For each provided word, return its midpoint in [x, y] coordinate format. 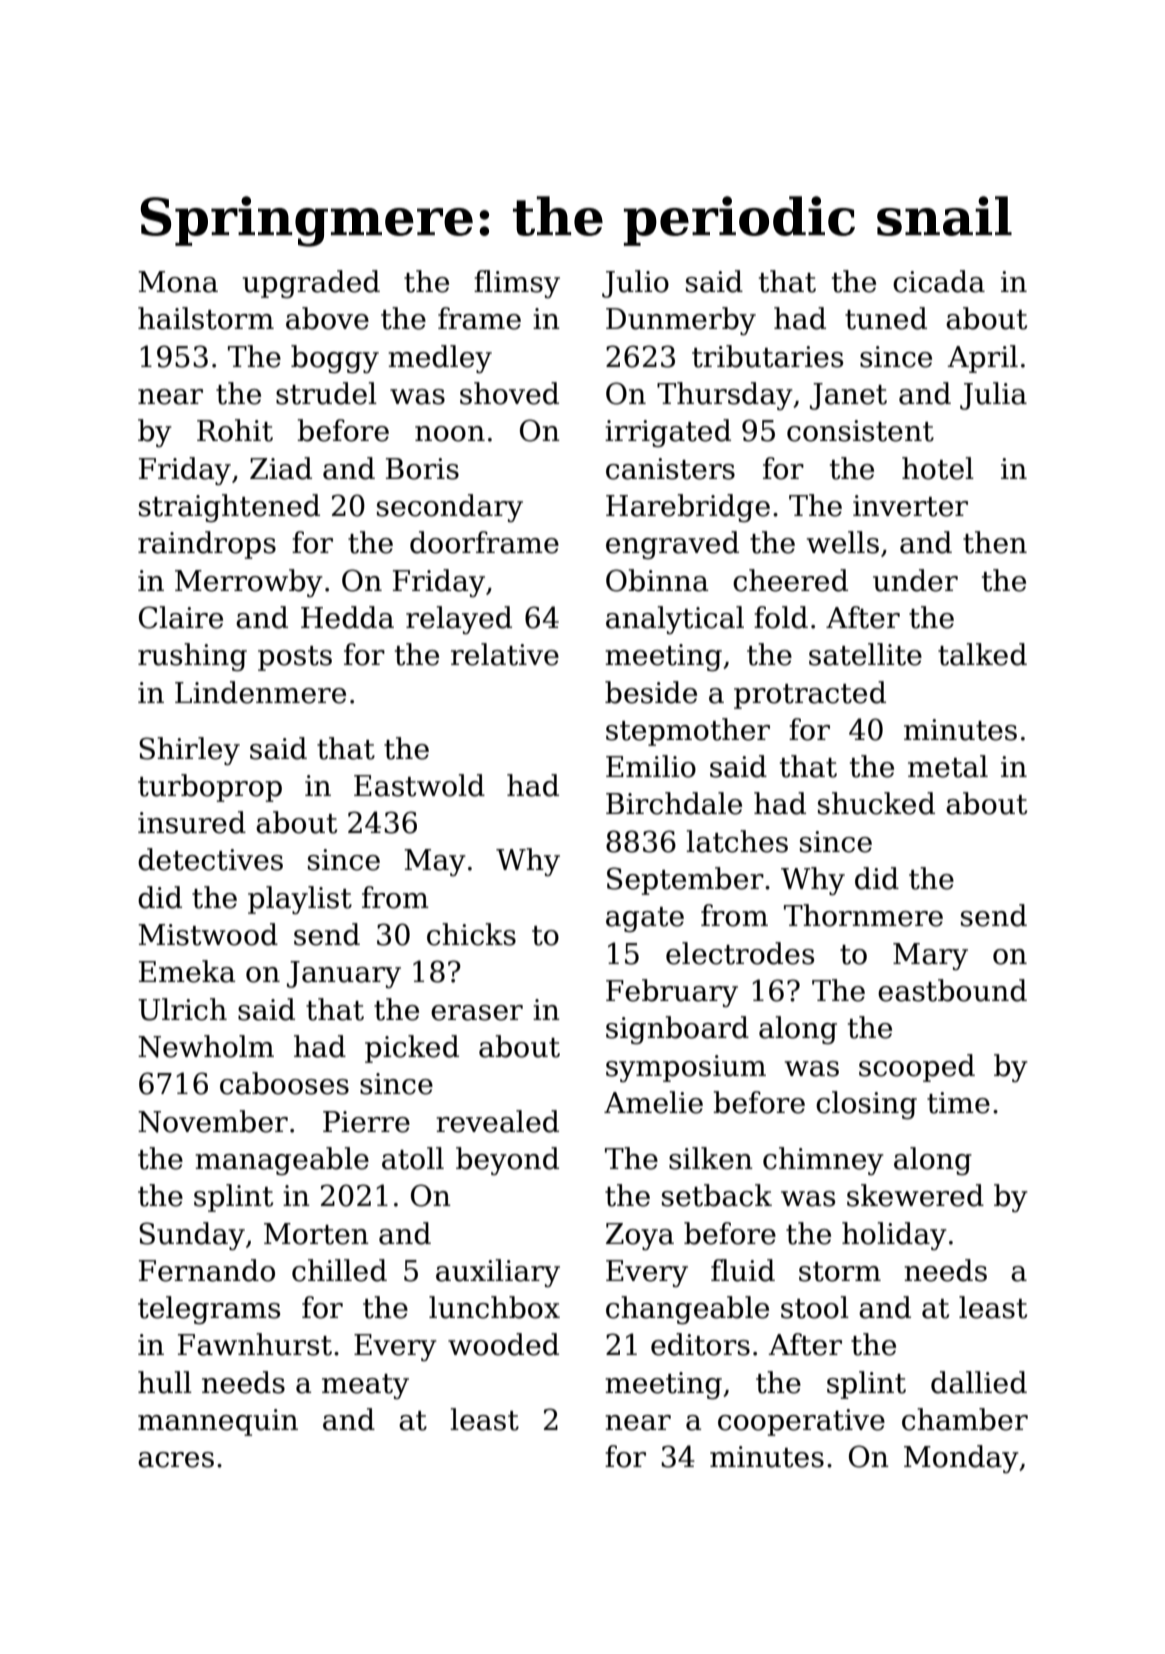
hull [165, 1382]
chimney [823, 1161]
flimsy [517, 284]
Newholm [206, 1046]
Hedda [347, 617]
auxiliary [498, 1273]
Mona [178, 282]
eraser [477, 1013]
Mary [930, 956]
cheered [790, 580]
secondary [450, 508]
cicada [939, 281]
